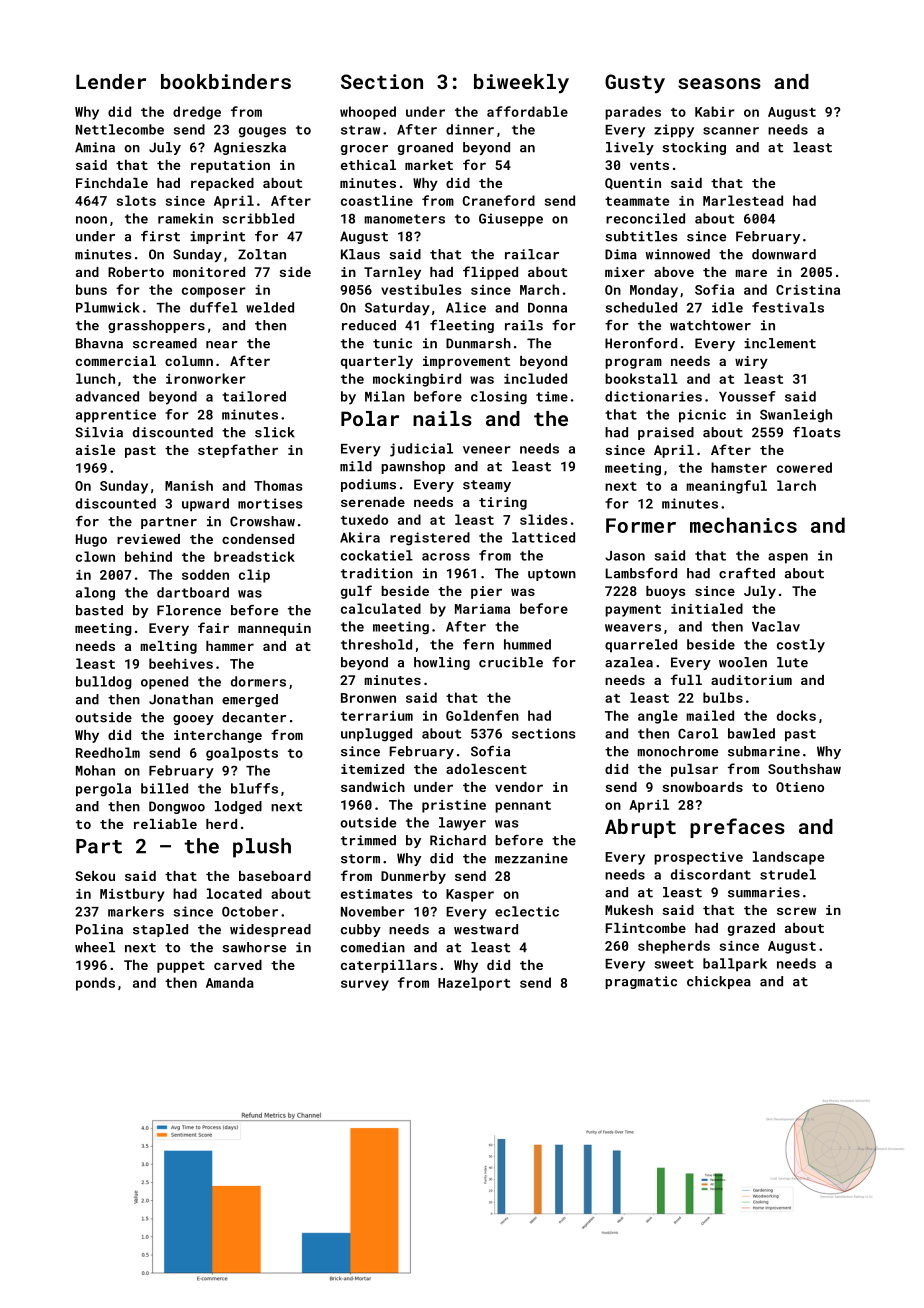 The image size is (924, 1308). I want to click on reputation, so click(230, 166).
